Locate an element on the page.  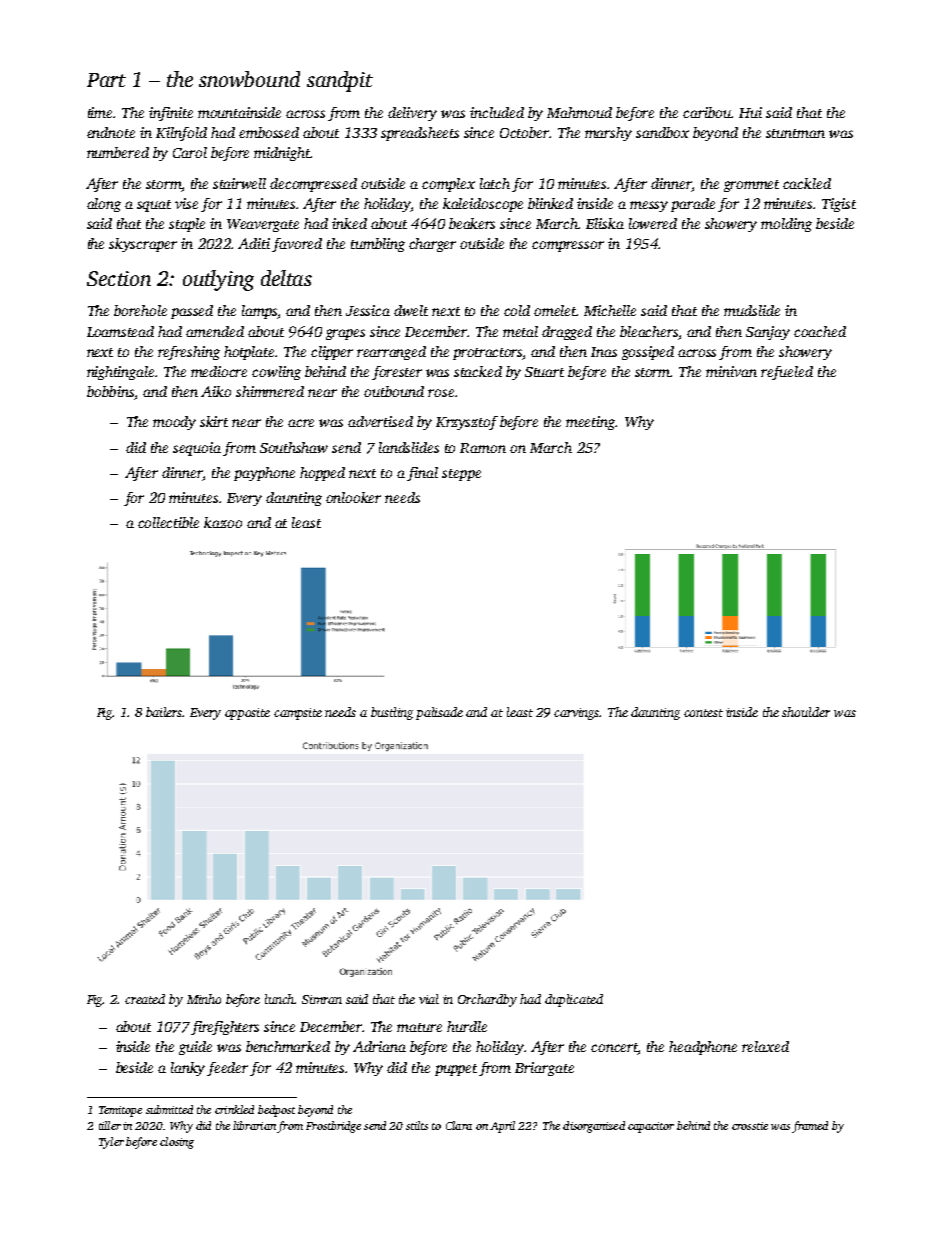
relaxed is located at coordinates (765, 1046).
